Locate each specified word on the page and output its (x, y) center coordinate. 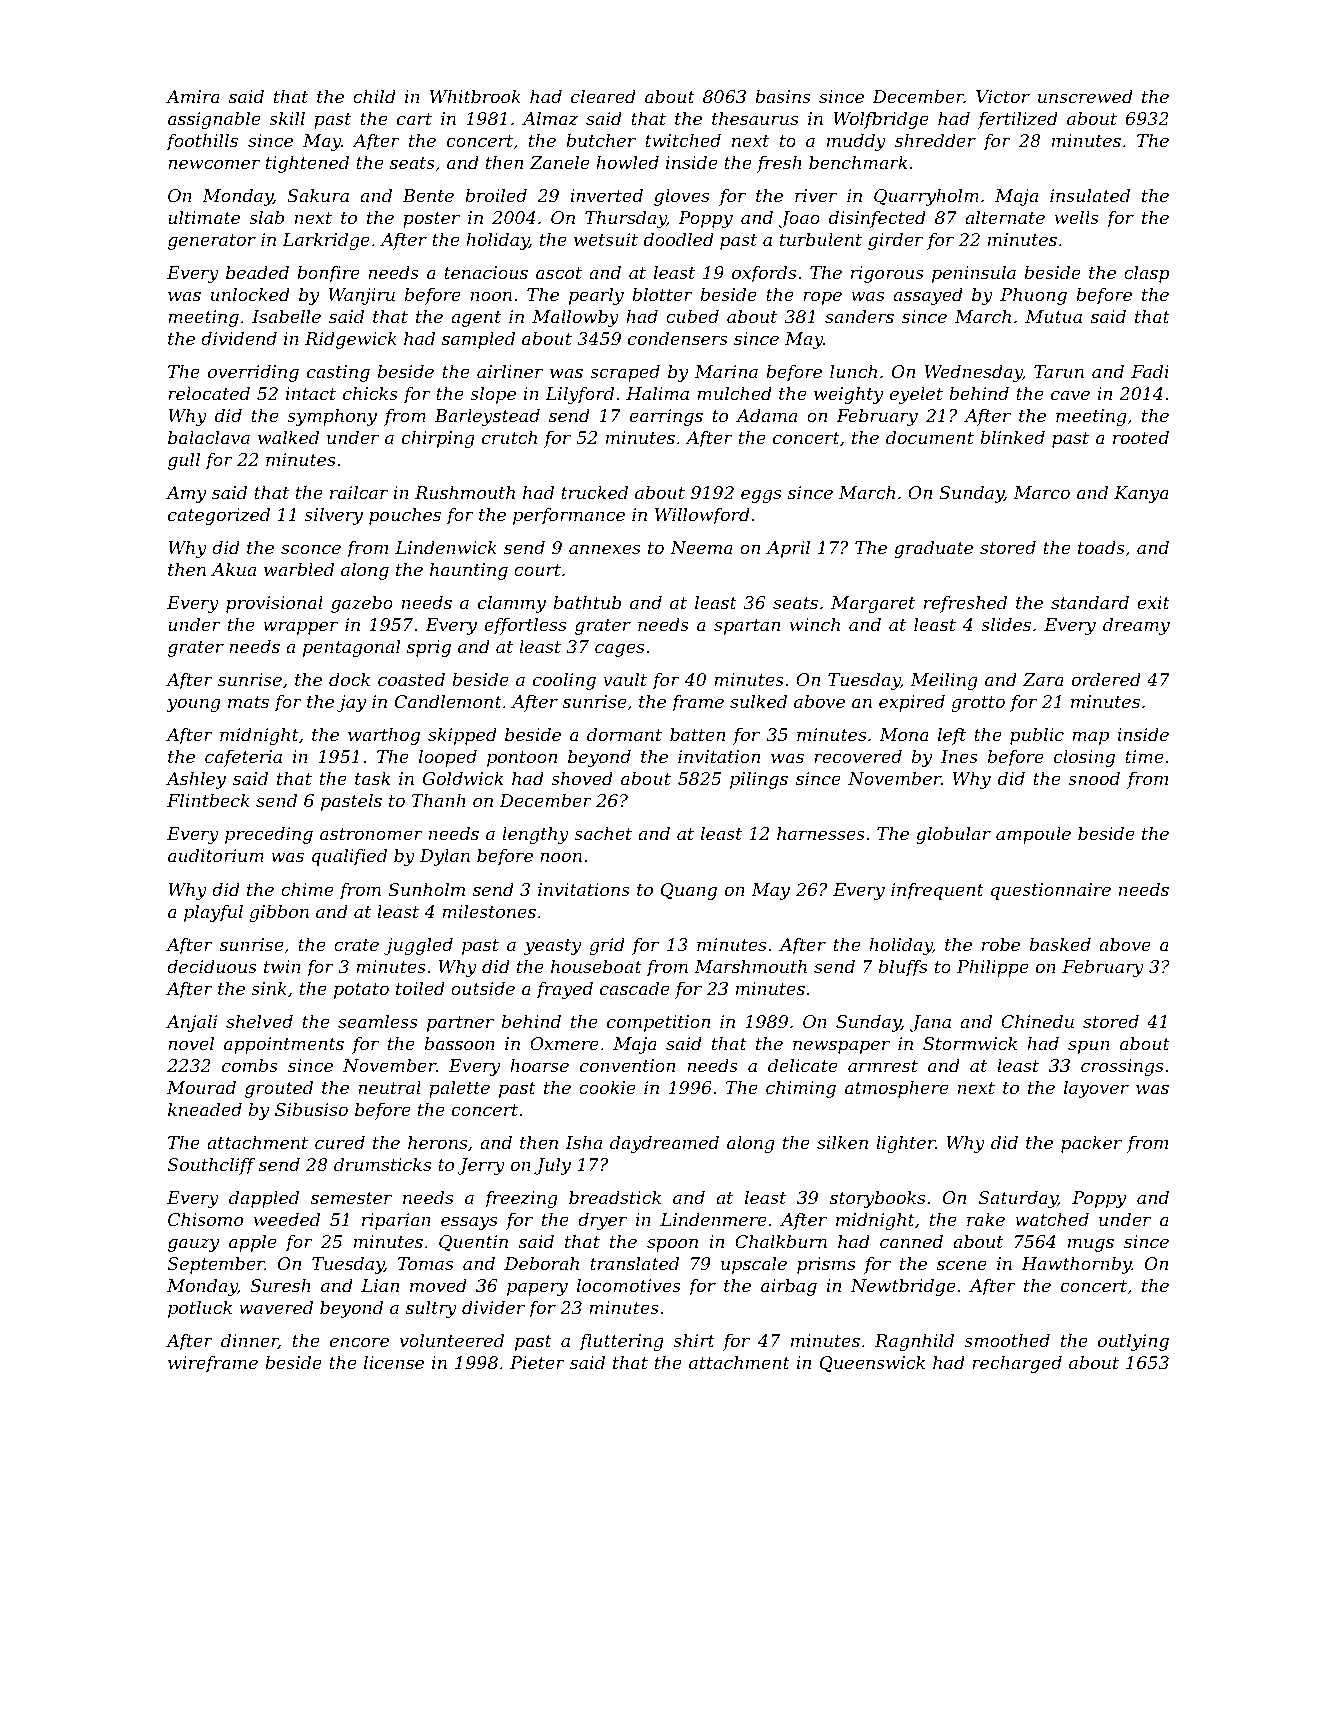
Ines (959, 756)
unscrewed (1085, 96)
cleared (603, 96)
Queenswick (872, 1363)
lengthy (535, 835)
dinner (249, 1341)
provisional (274, 604)
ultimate (204, 217)
